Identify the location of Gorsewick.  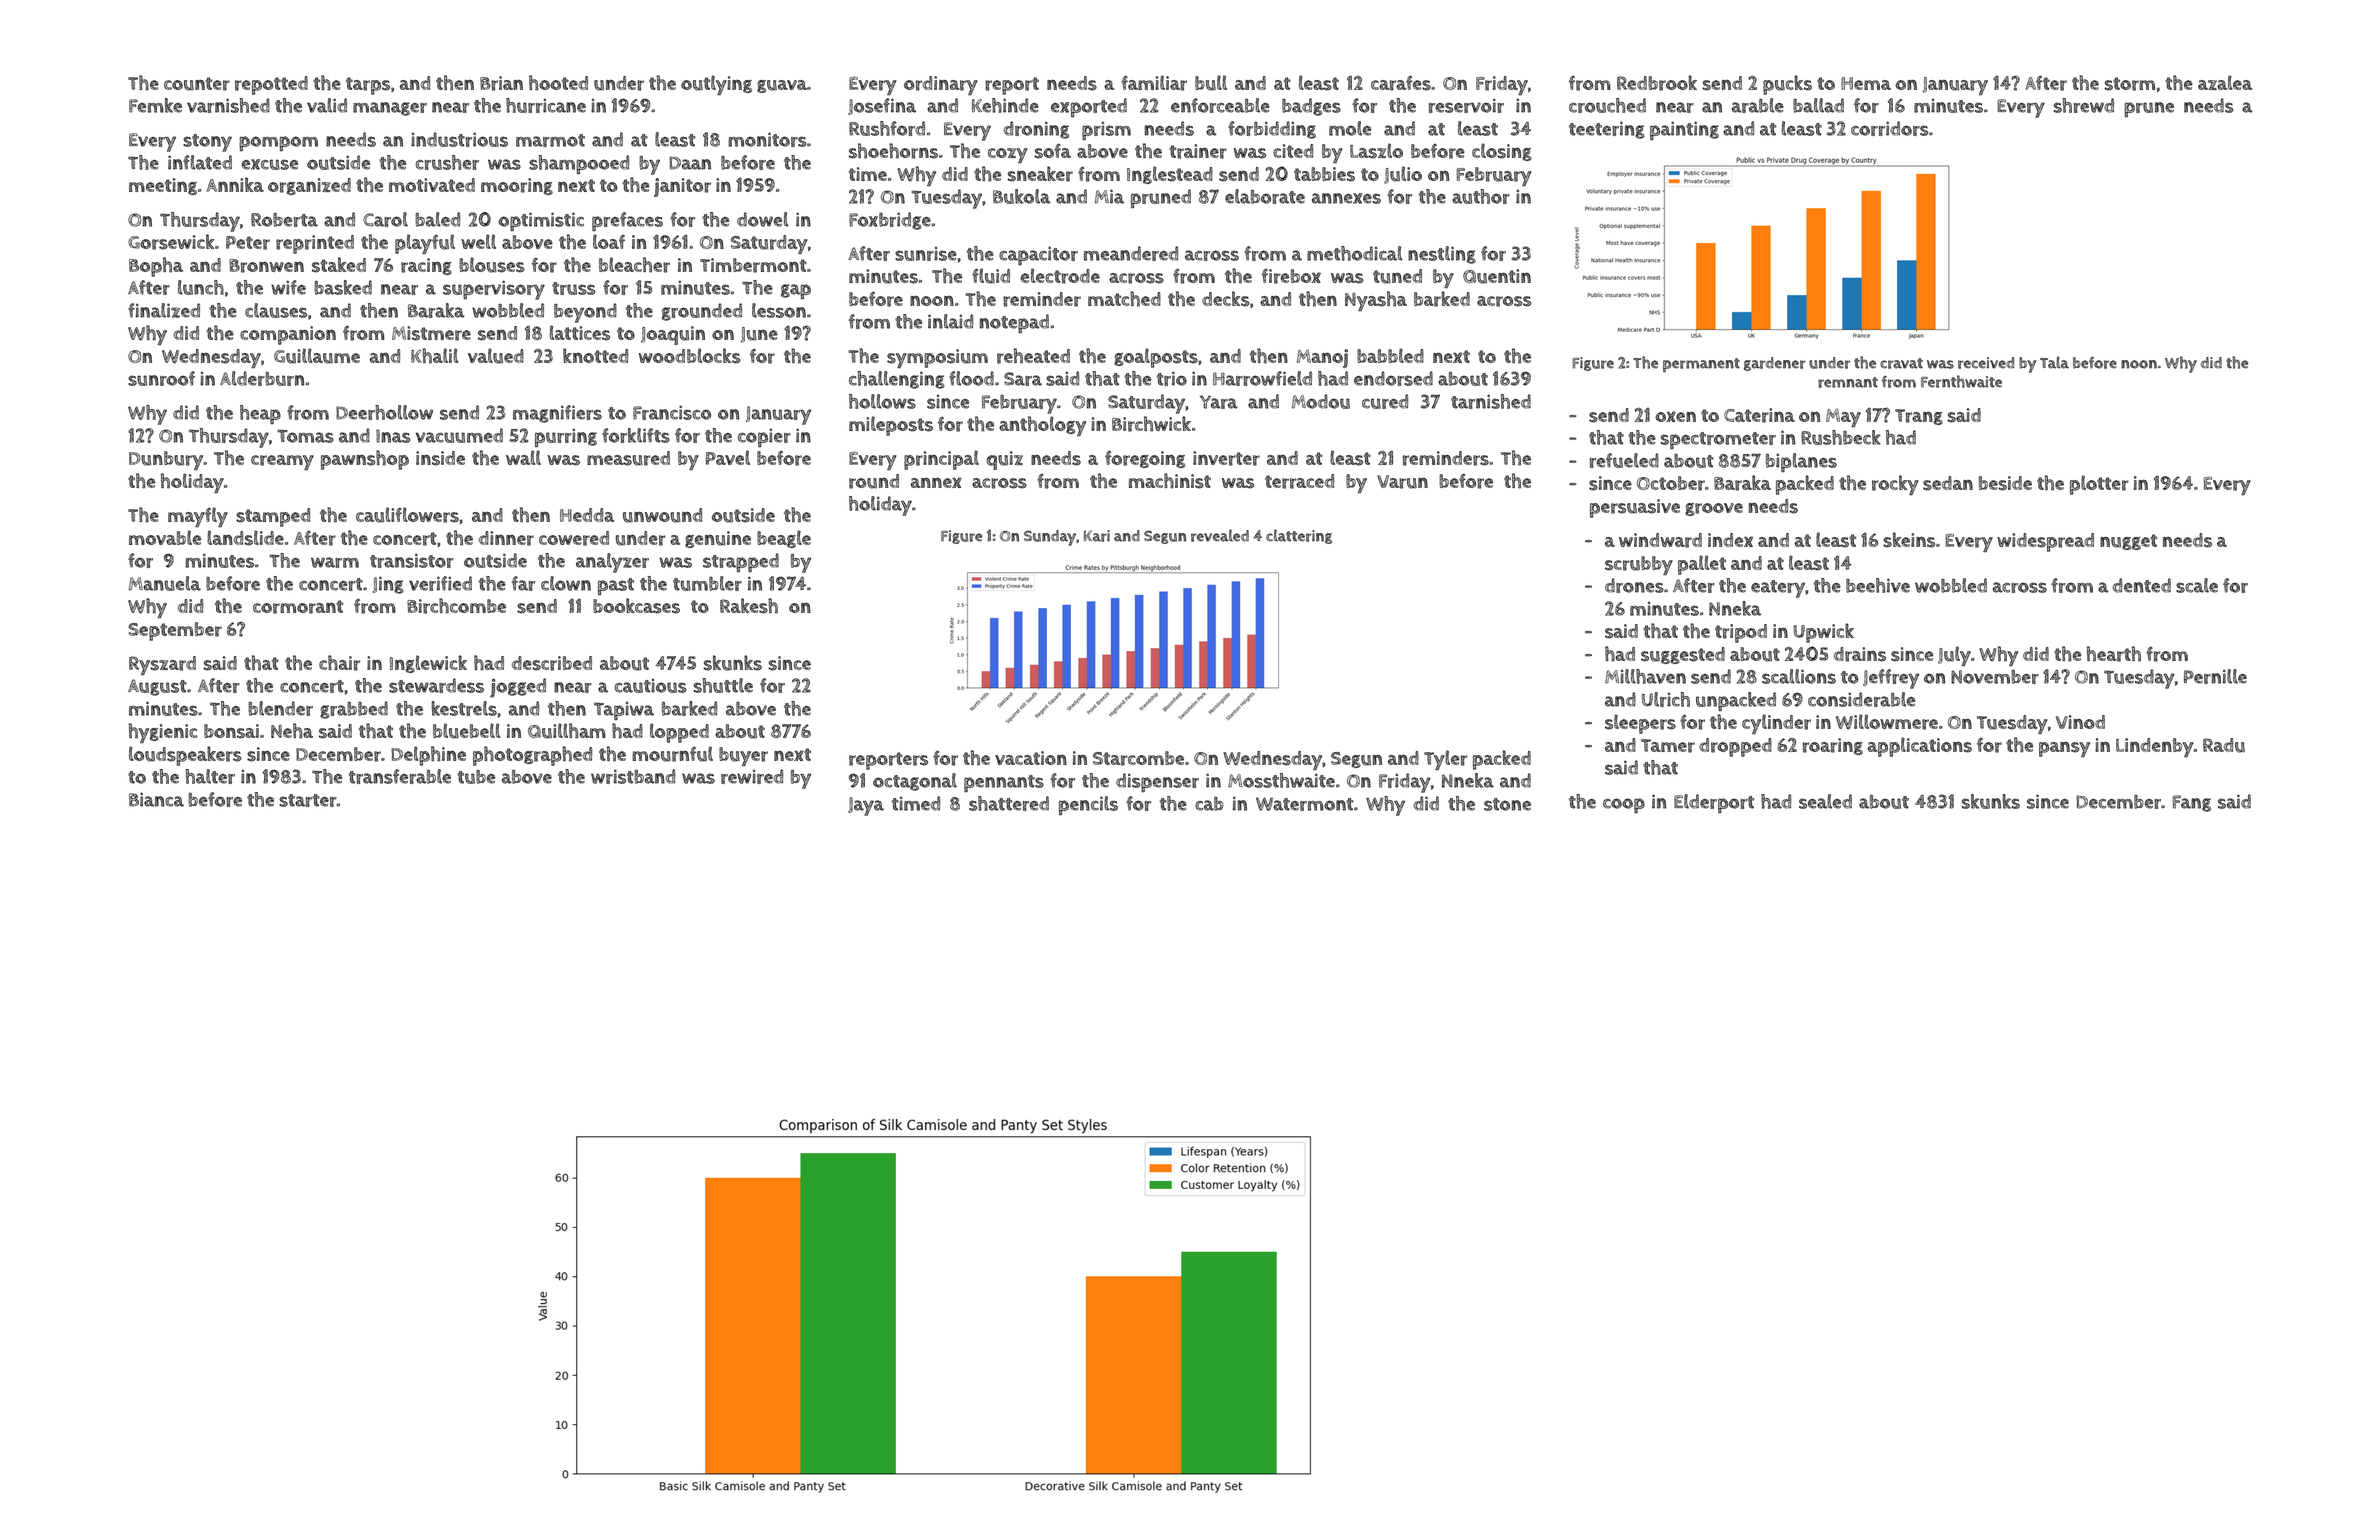
(171, 242).
